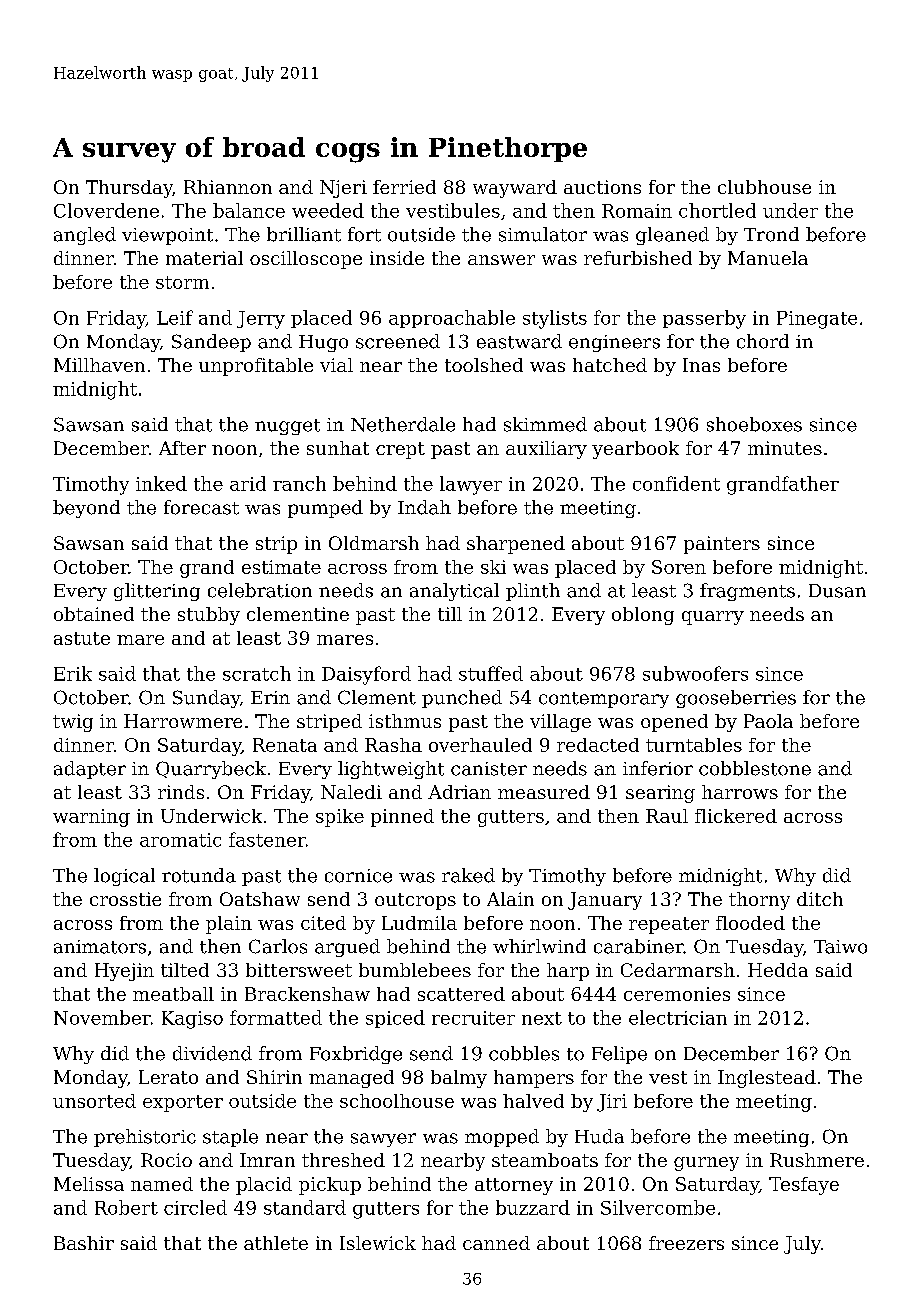 The height and width of the document is (1314, 924). I want to click on twig, so click(73, 723).
